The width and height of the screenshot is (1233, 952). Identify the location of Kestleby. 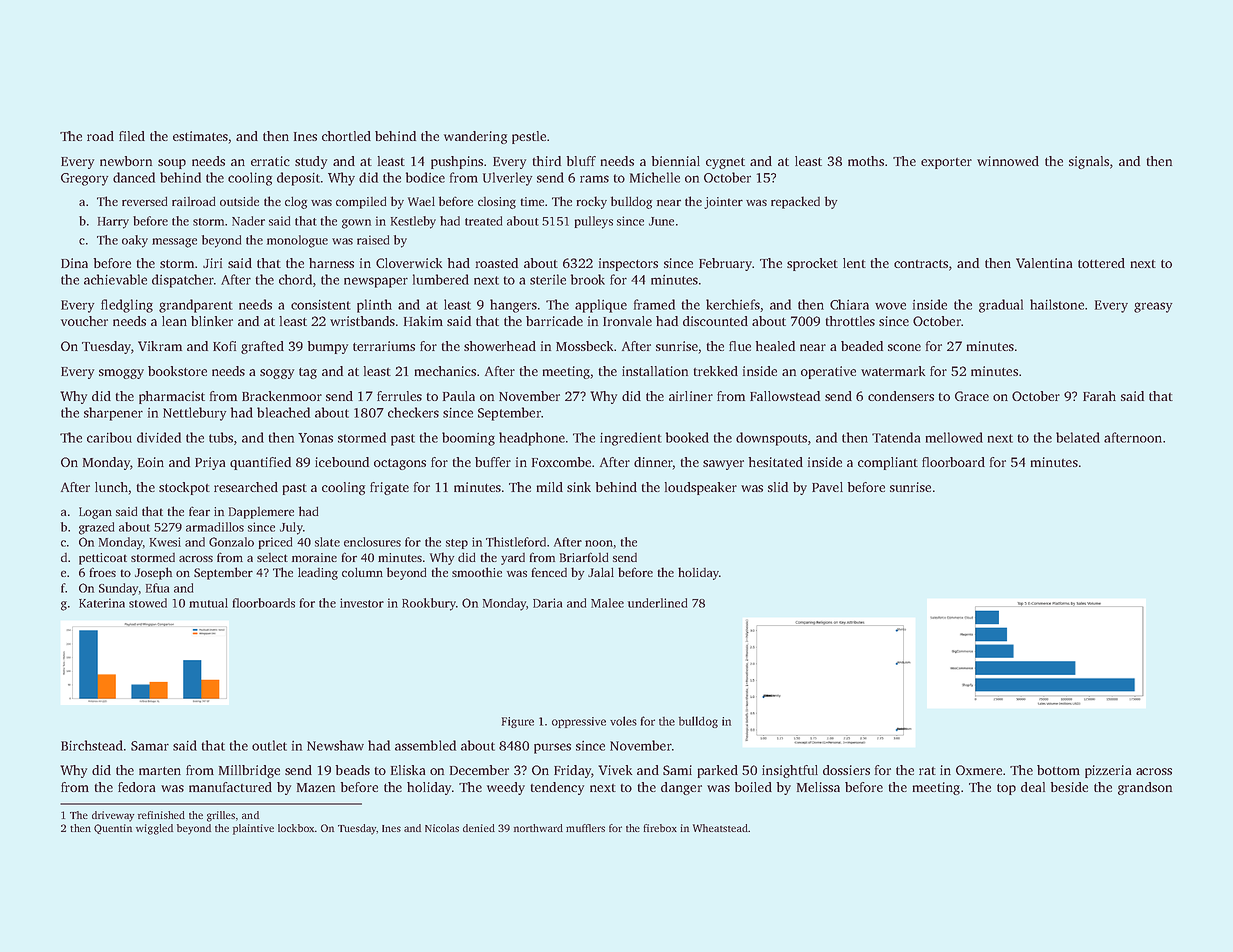
(413, 222).
